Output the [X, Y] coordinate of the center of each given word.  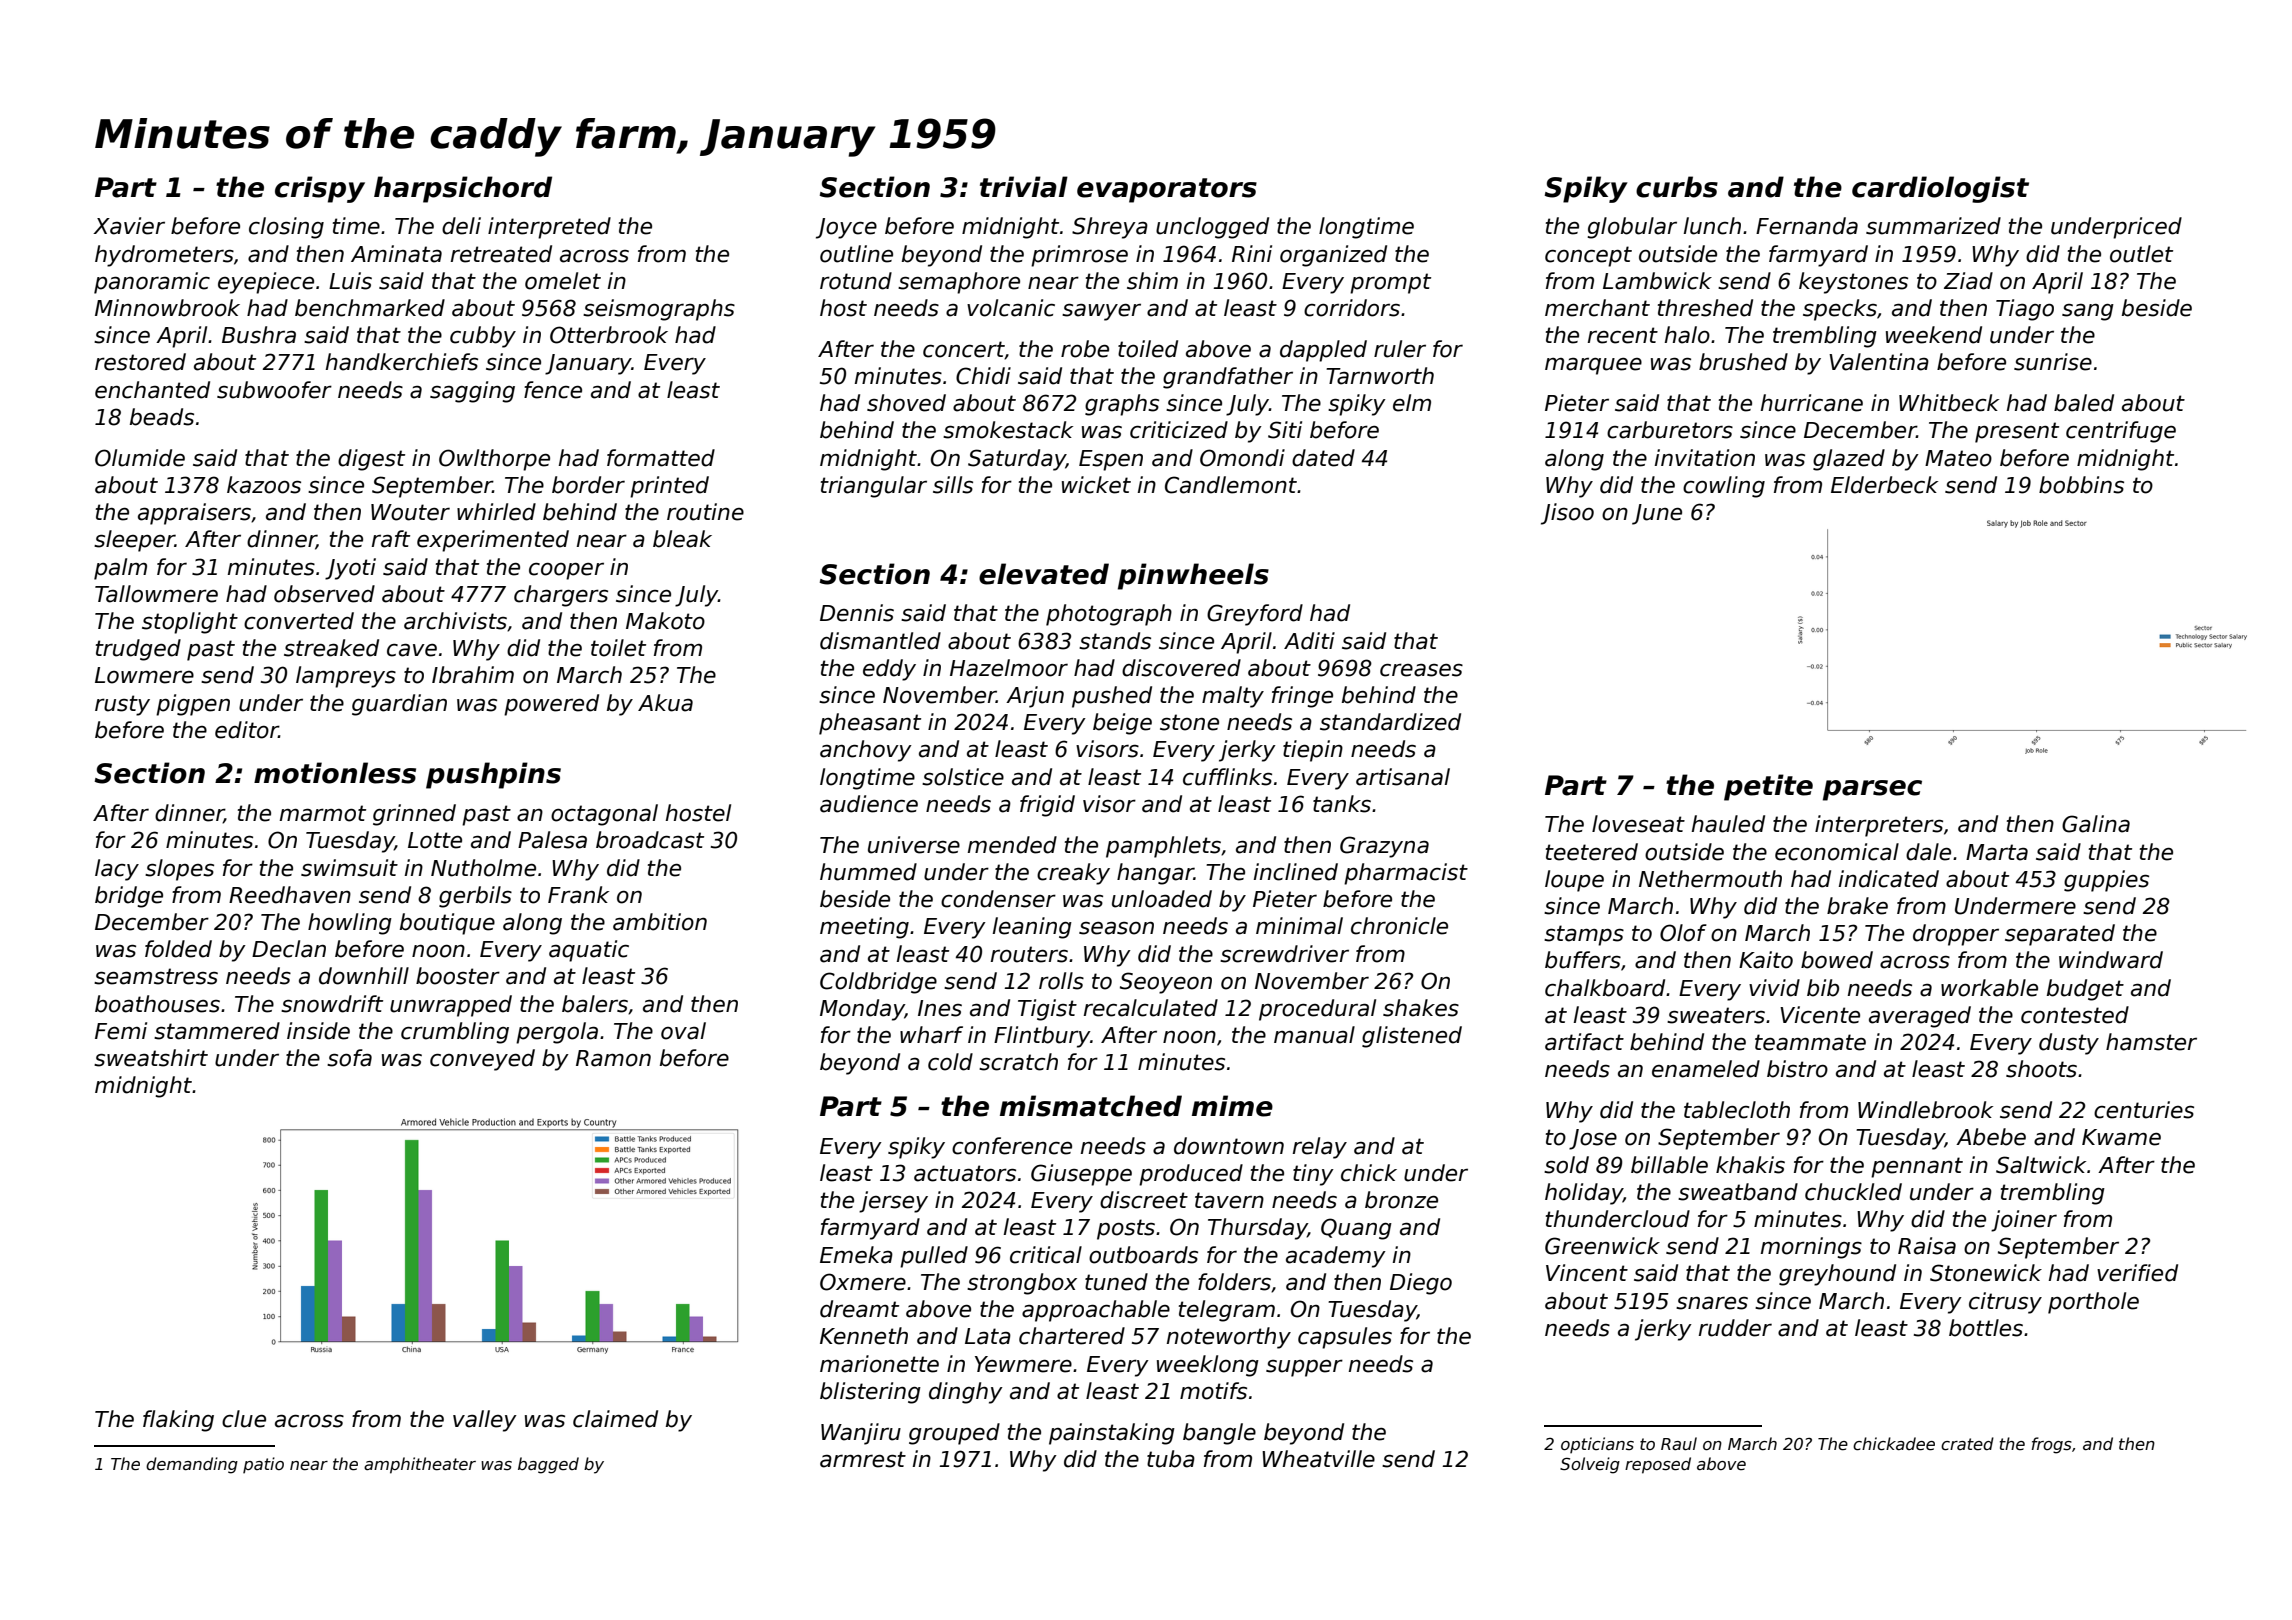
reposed [1658, 1465]
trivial [1024, 187]
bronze [1401, 1200]
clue [244, 1419]
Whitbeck [1949, 403]
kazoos [264, 485]
